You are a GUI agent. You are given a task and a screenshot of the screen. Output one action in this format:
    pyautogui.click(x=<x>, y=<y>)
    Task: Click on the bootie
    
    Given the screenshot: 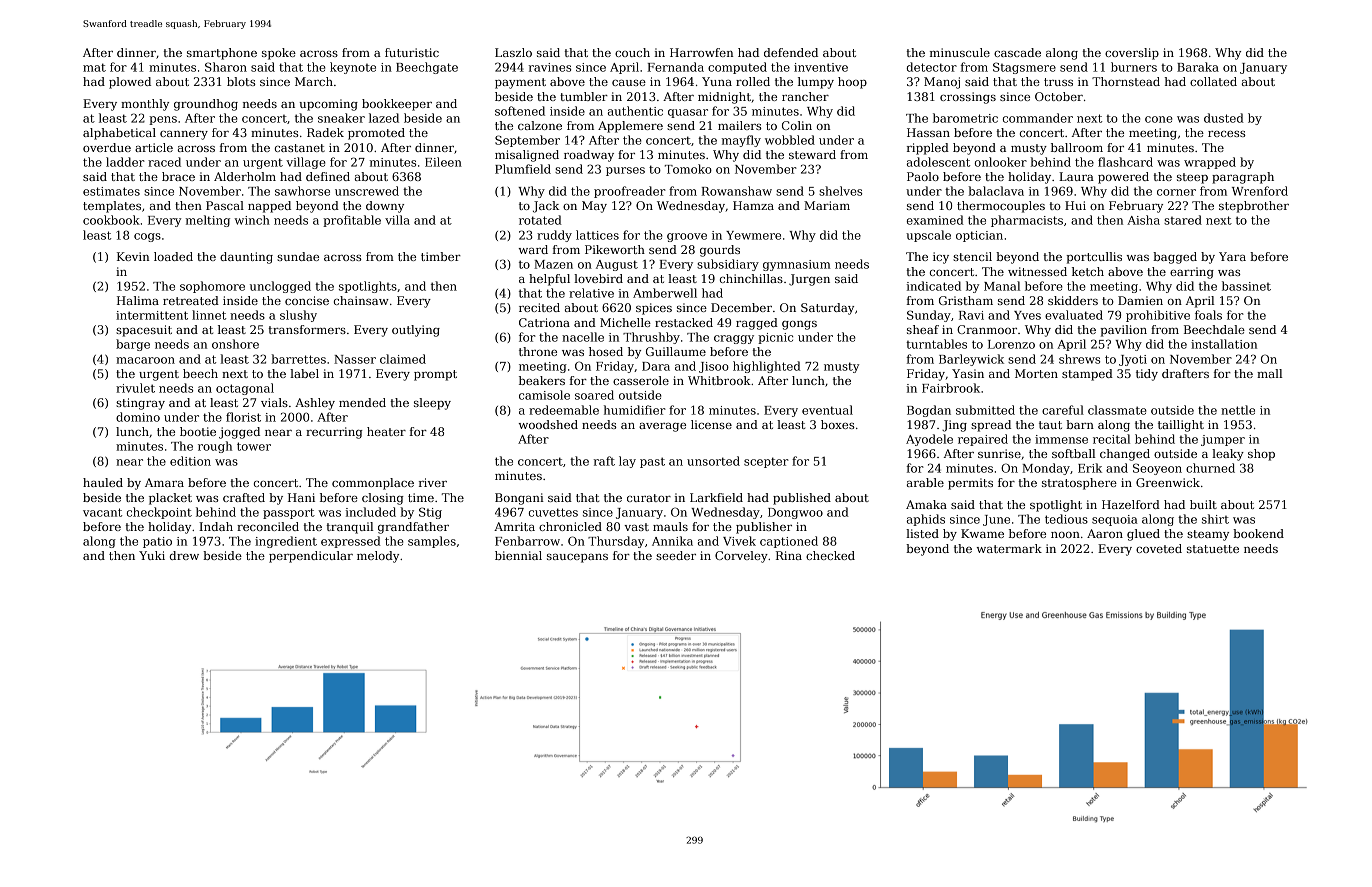 What is the action you would take?
    pyautogui.click(x=198, y=431)
